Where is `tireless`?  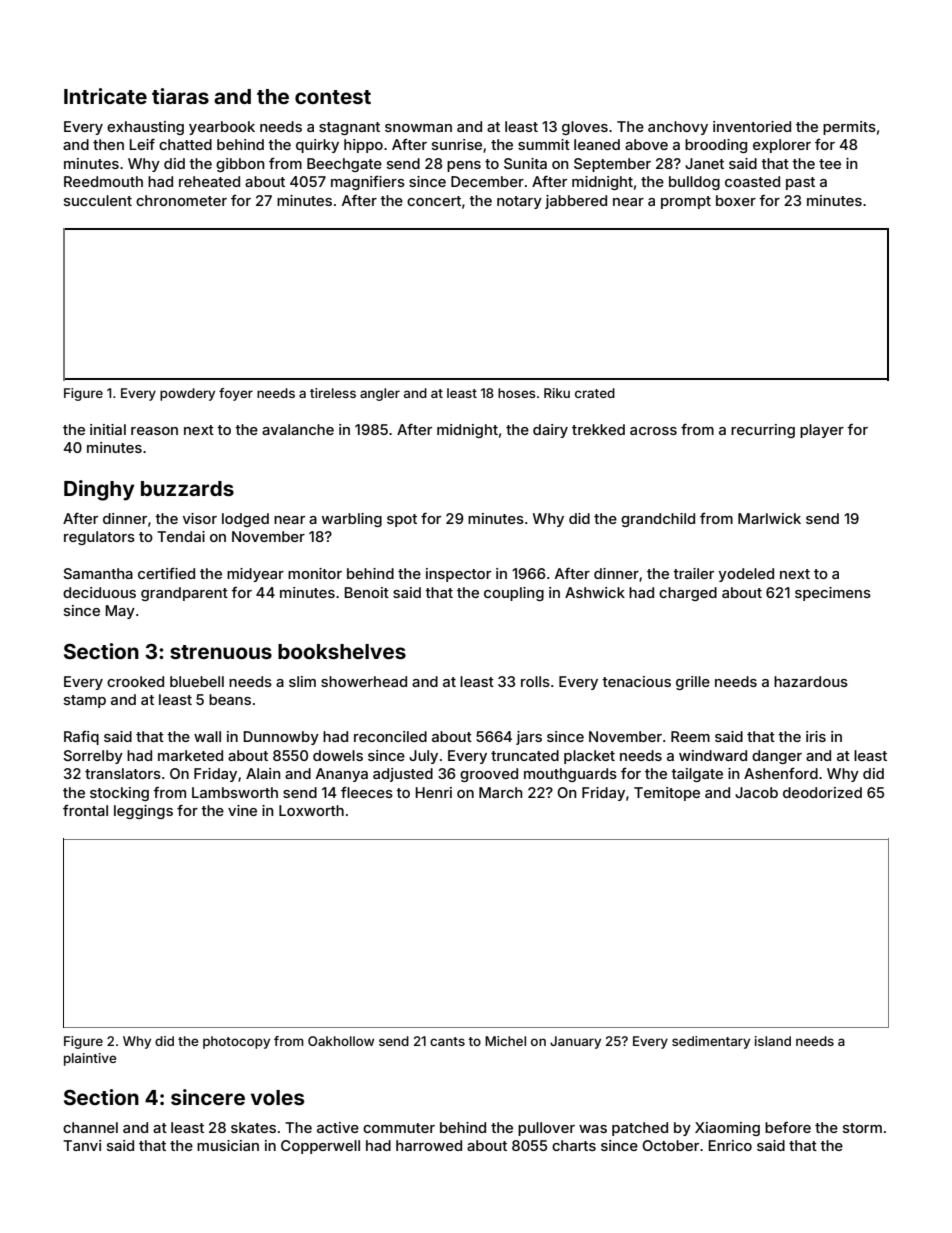
tireless is located at coordinates (333, 393).
